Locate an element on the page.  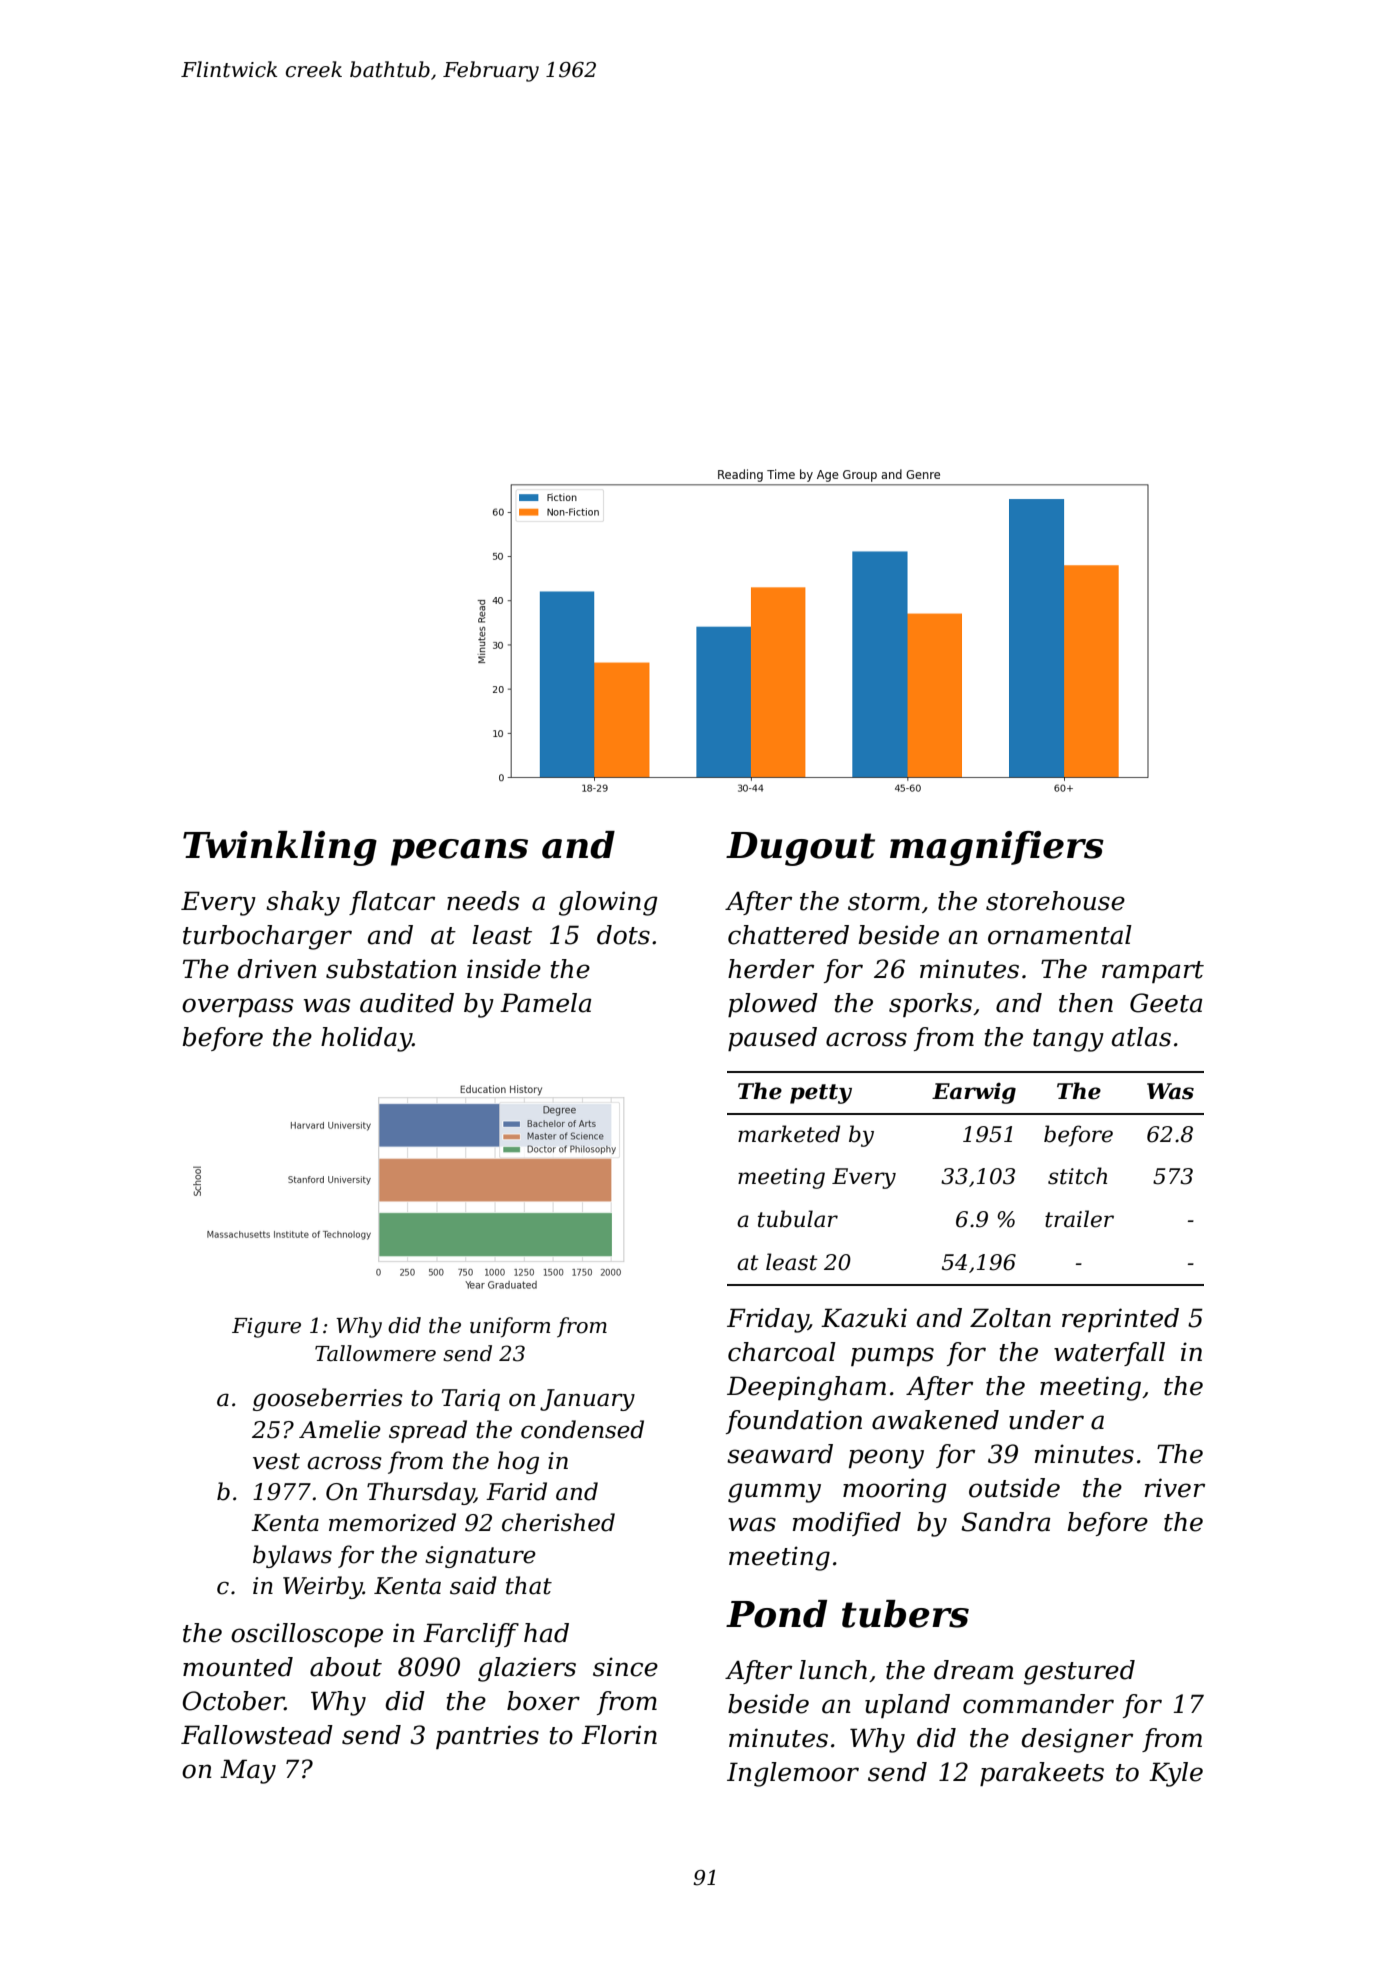
peony is located at coordinates (886, 1459).
